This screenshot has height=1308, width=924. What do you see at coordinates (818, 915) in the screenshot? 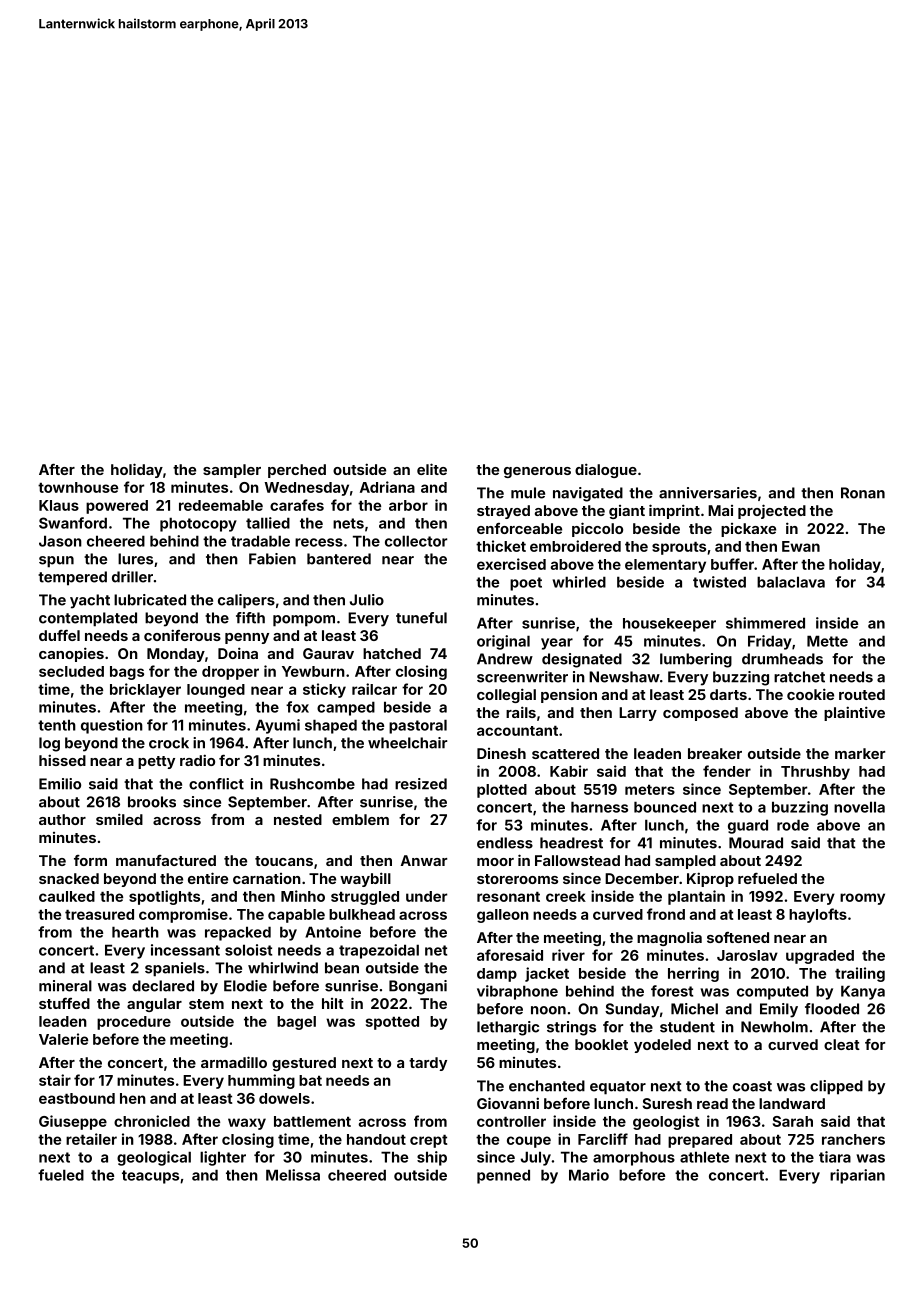
I see `haylofts` at bounding box center [818, 915].
